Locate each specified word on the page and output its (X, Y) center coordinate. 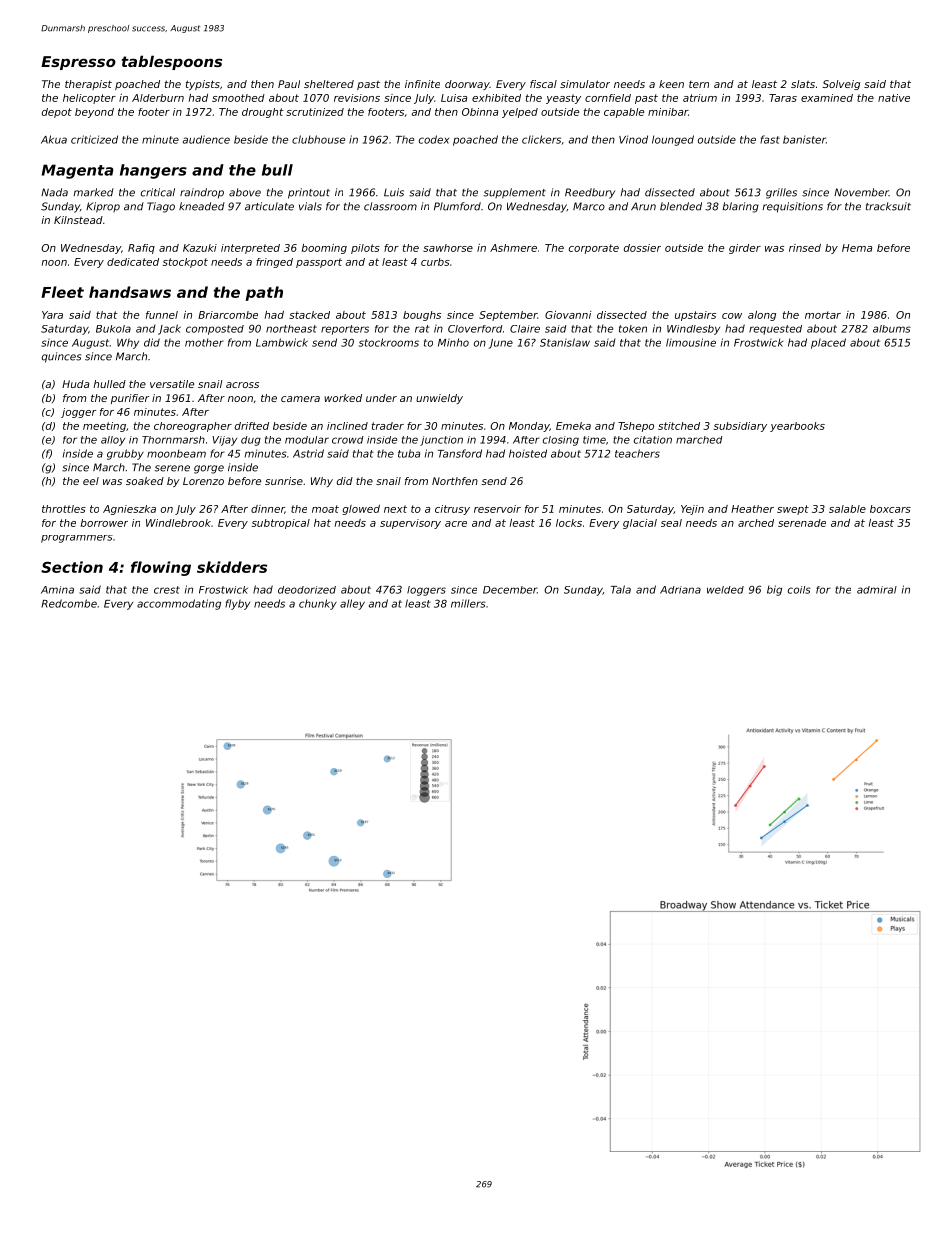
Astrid (308, 453)
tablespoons (172, 62)
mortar (823, 315)
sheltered (329, 84)
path (264, 293)
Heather (752, 509)
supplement (514, 193)
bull (277, 170)
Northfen (455, 481)
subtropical (281, 524)
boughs (422, 316)
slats (803, 84)
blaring (741, 207)
